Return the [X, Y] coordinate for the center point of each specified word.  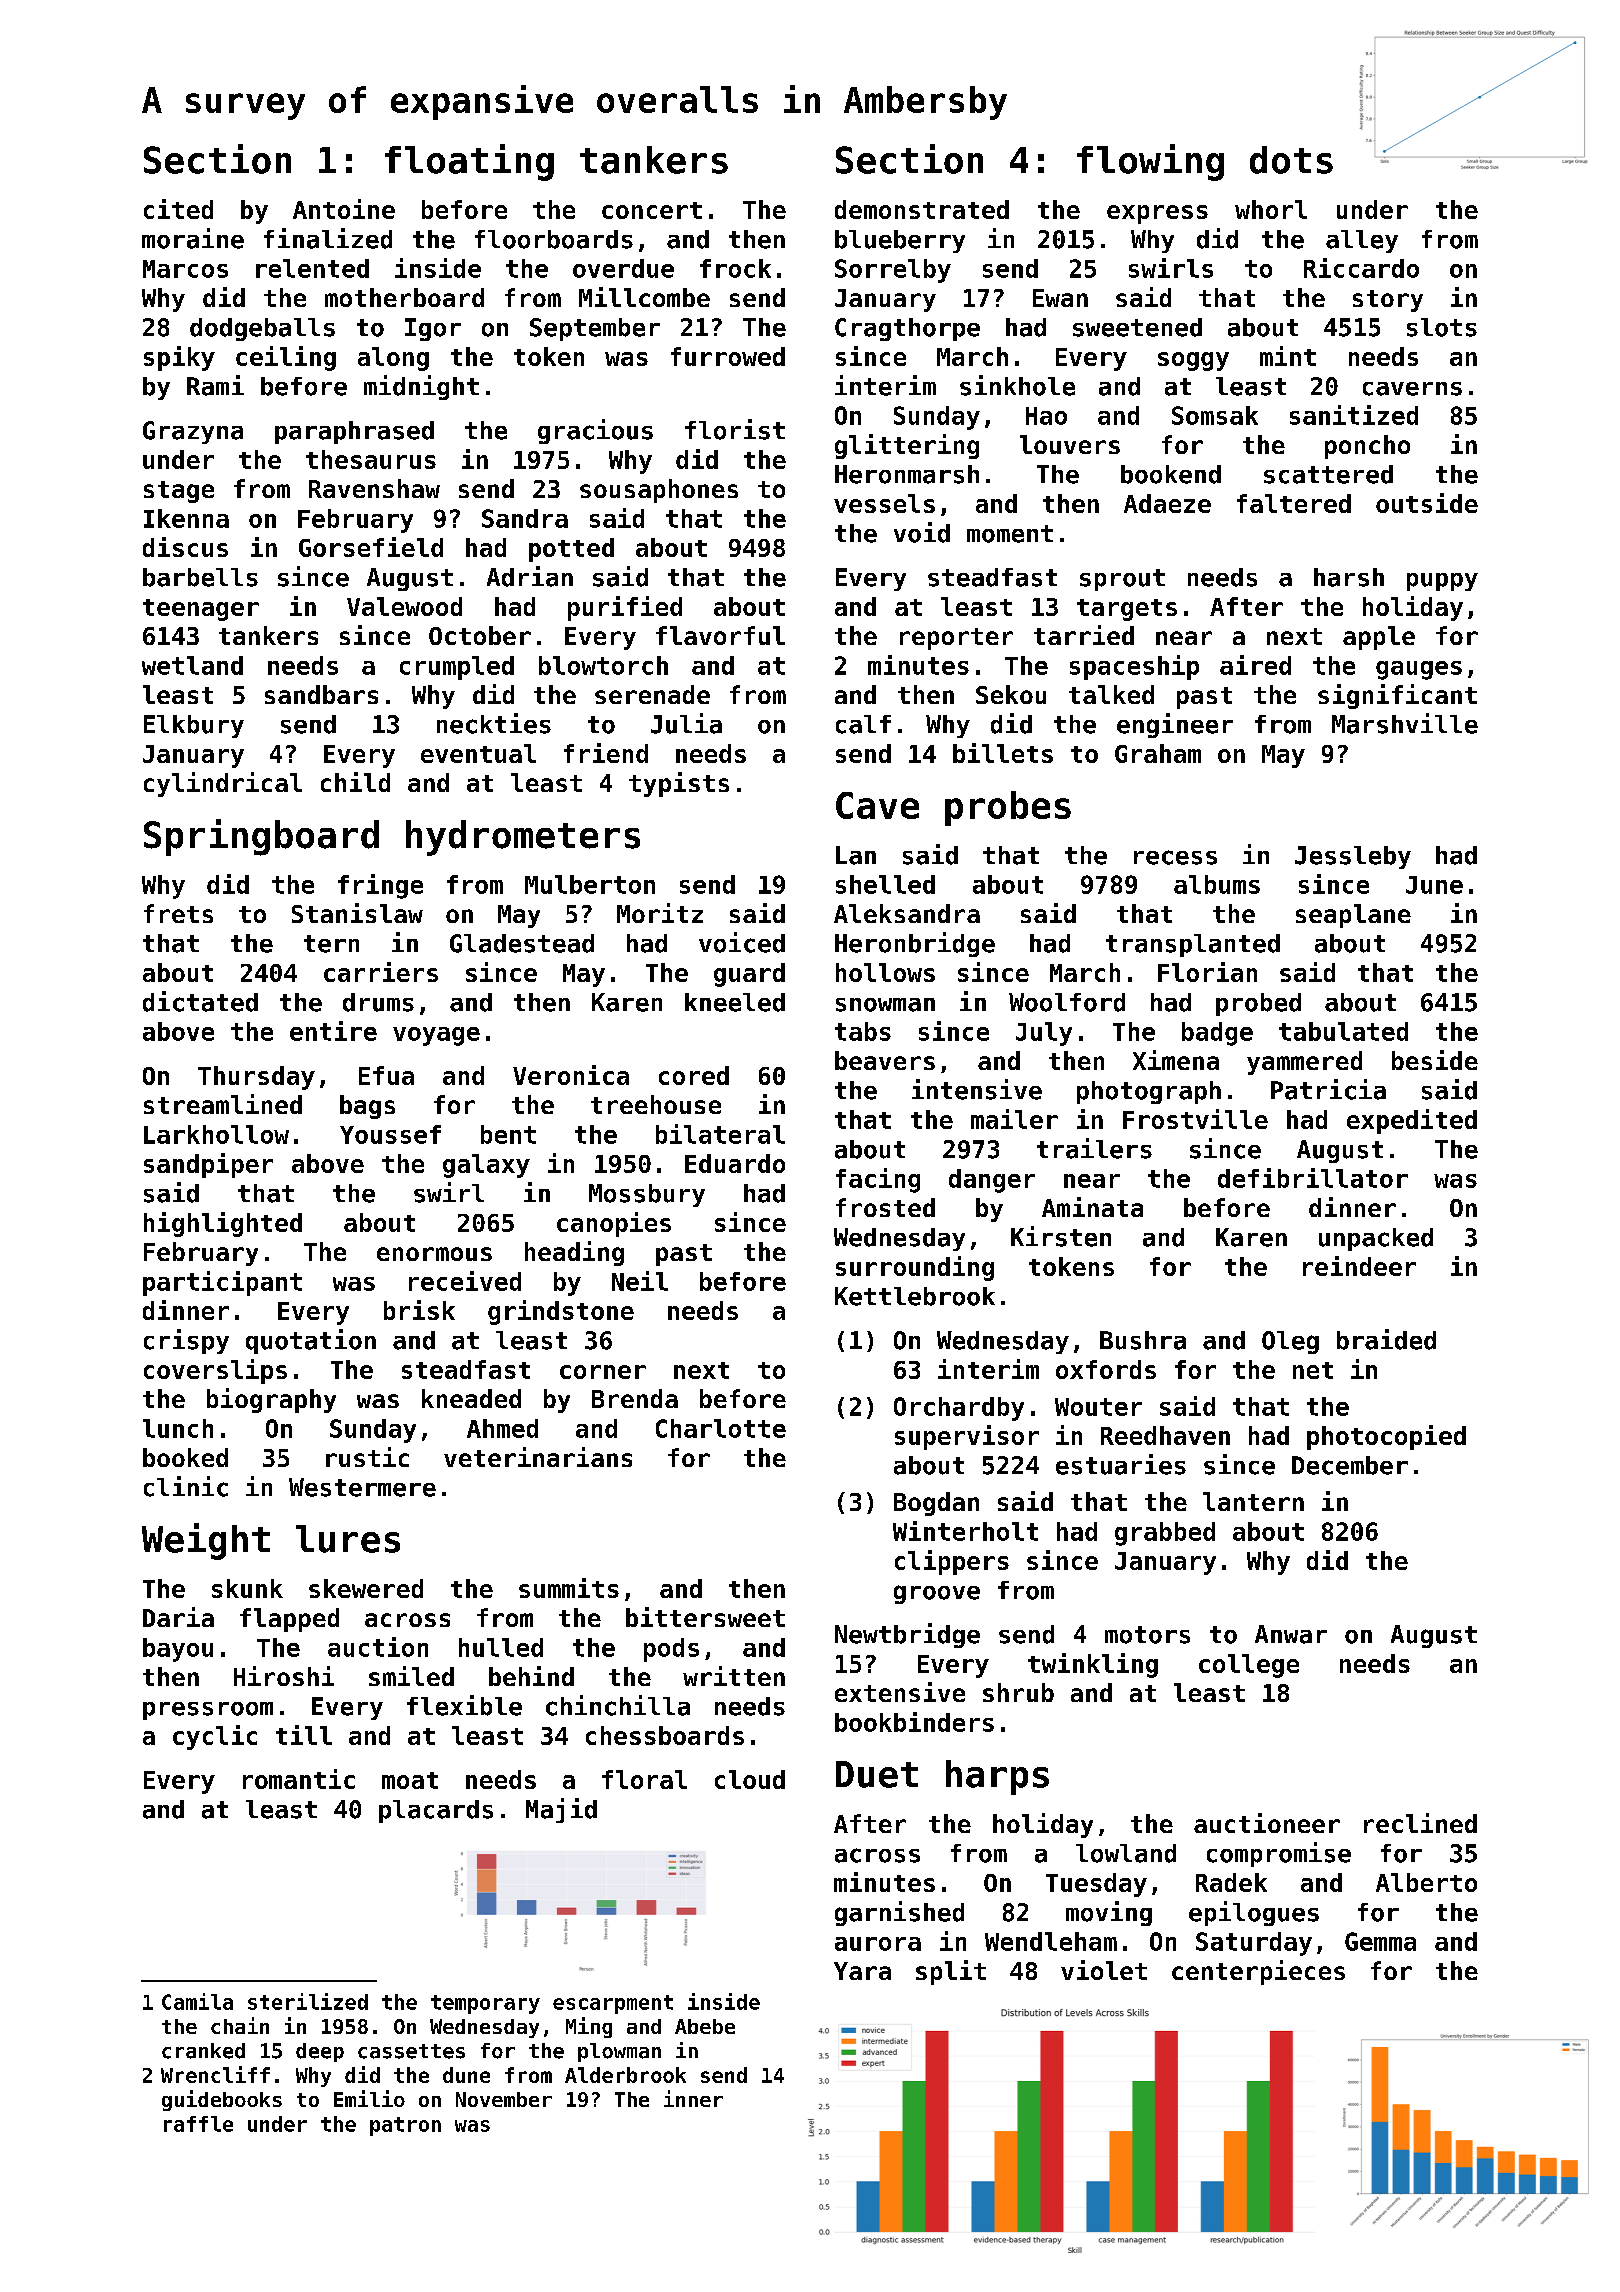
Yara [862, 1971]
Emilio [369, 2098]
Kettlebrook [915, 1296]
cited [178, 209]
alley [1362, 241]
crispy [186, 1341]
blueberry [900, 241]
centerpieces [1258, 1972]
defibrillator [1313, 1178]
